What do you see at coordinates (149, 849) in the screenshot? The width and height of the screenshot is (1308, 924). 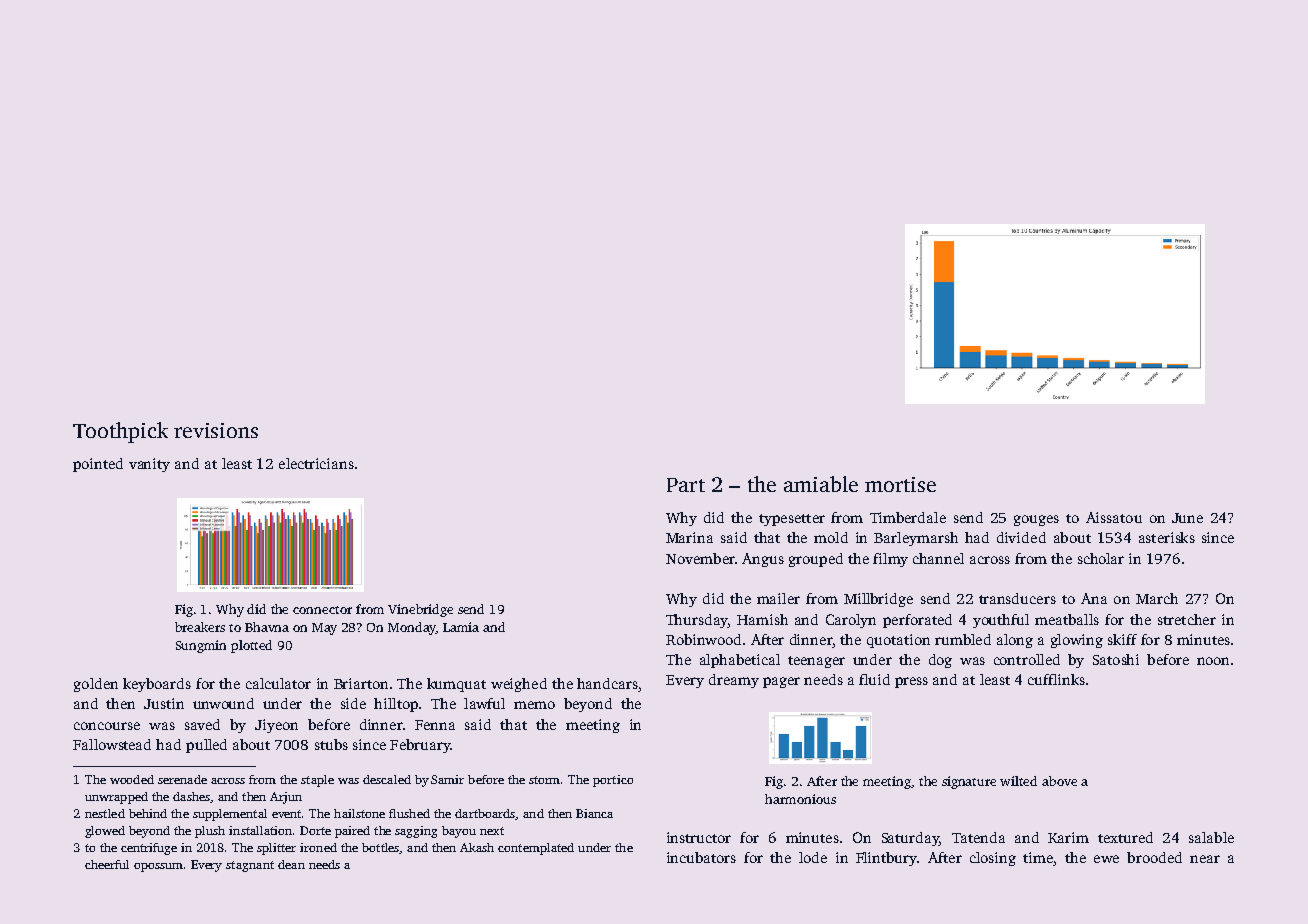 I see `centrifuge` at bounding box center [149, 849].
